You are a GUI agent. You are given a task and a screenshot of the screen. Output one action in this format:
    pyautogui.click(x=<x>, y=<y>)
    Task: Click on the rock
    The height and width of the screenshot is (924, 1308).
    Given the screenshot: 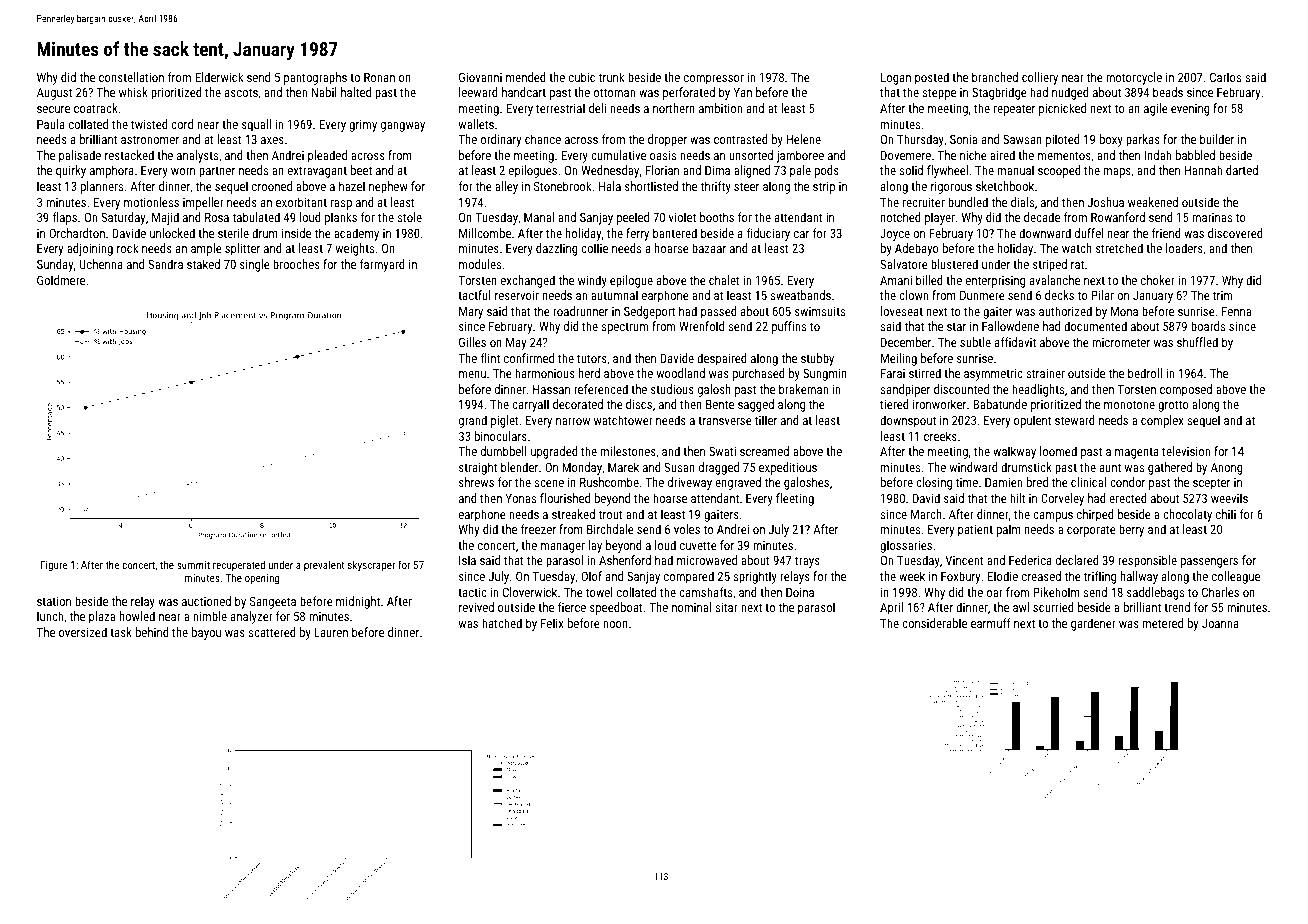 What is the action you would take?
    pyautogui.click(x=127, y=248)
